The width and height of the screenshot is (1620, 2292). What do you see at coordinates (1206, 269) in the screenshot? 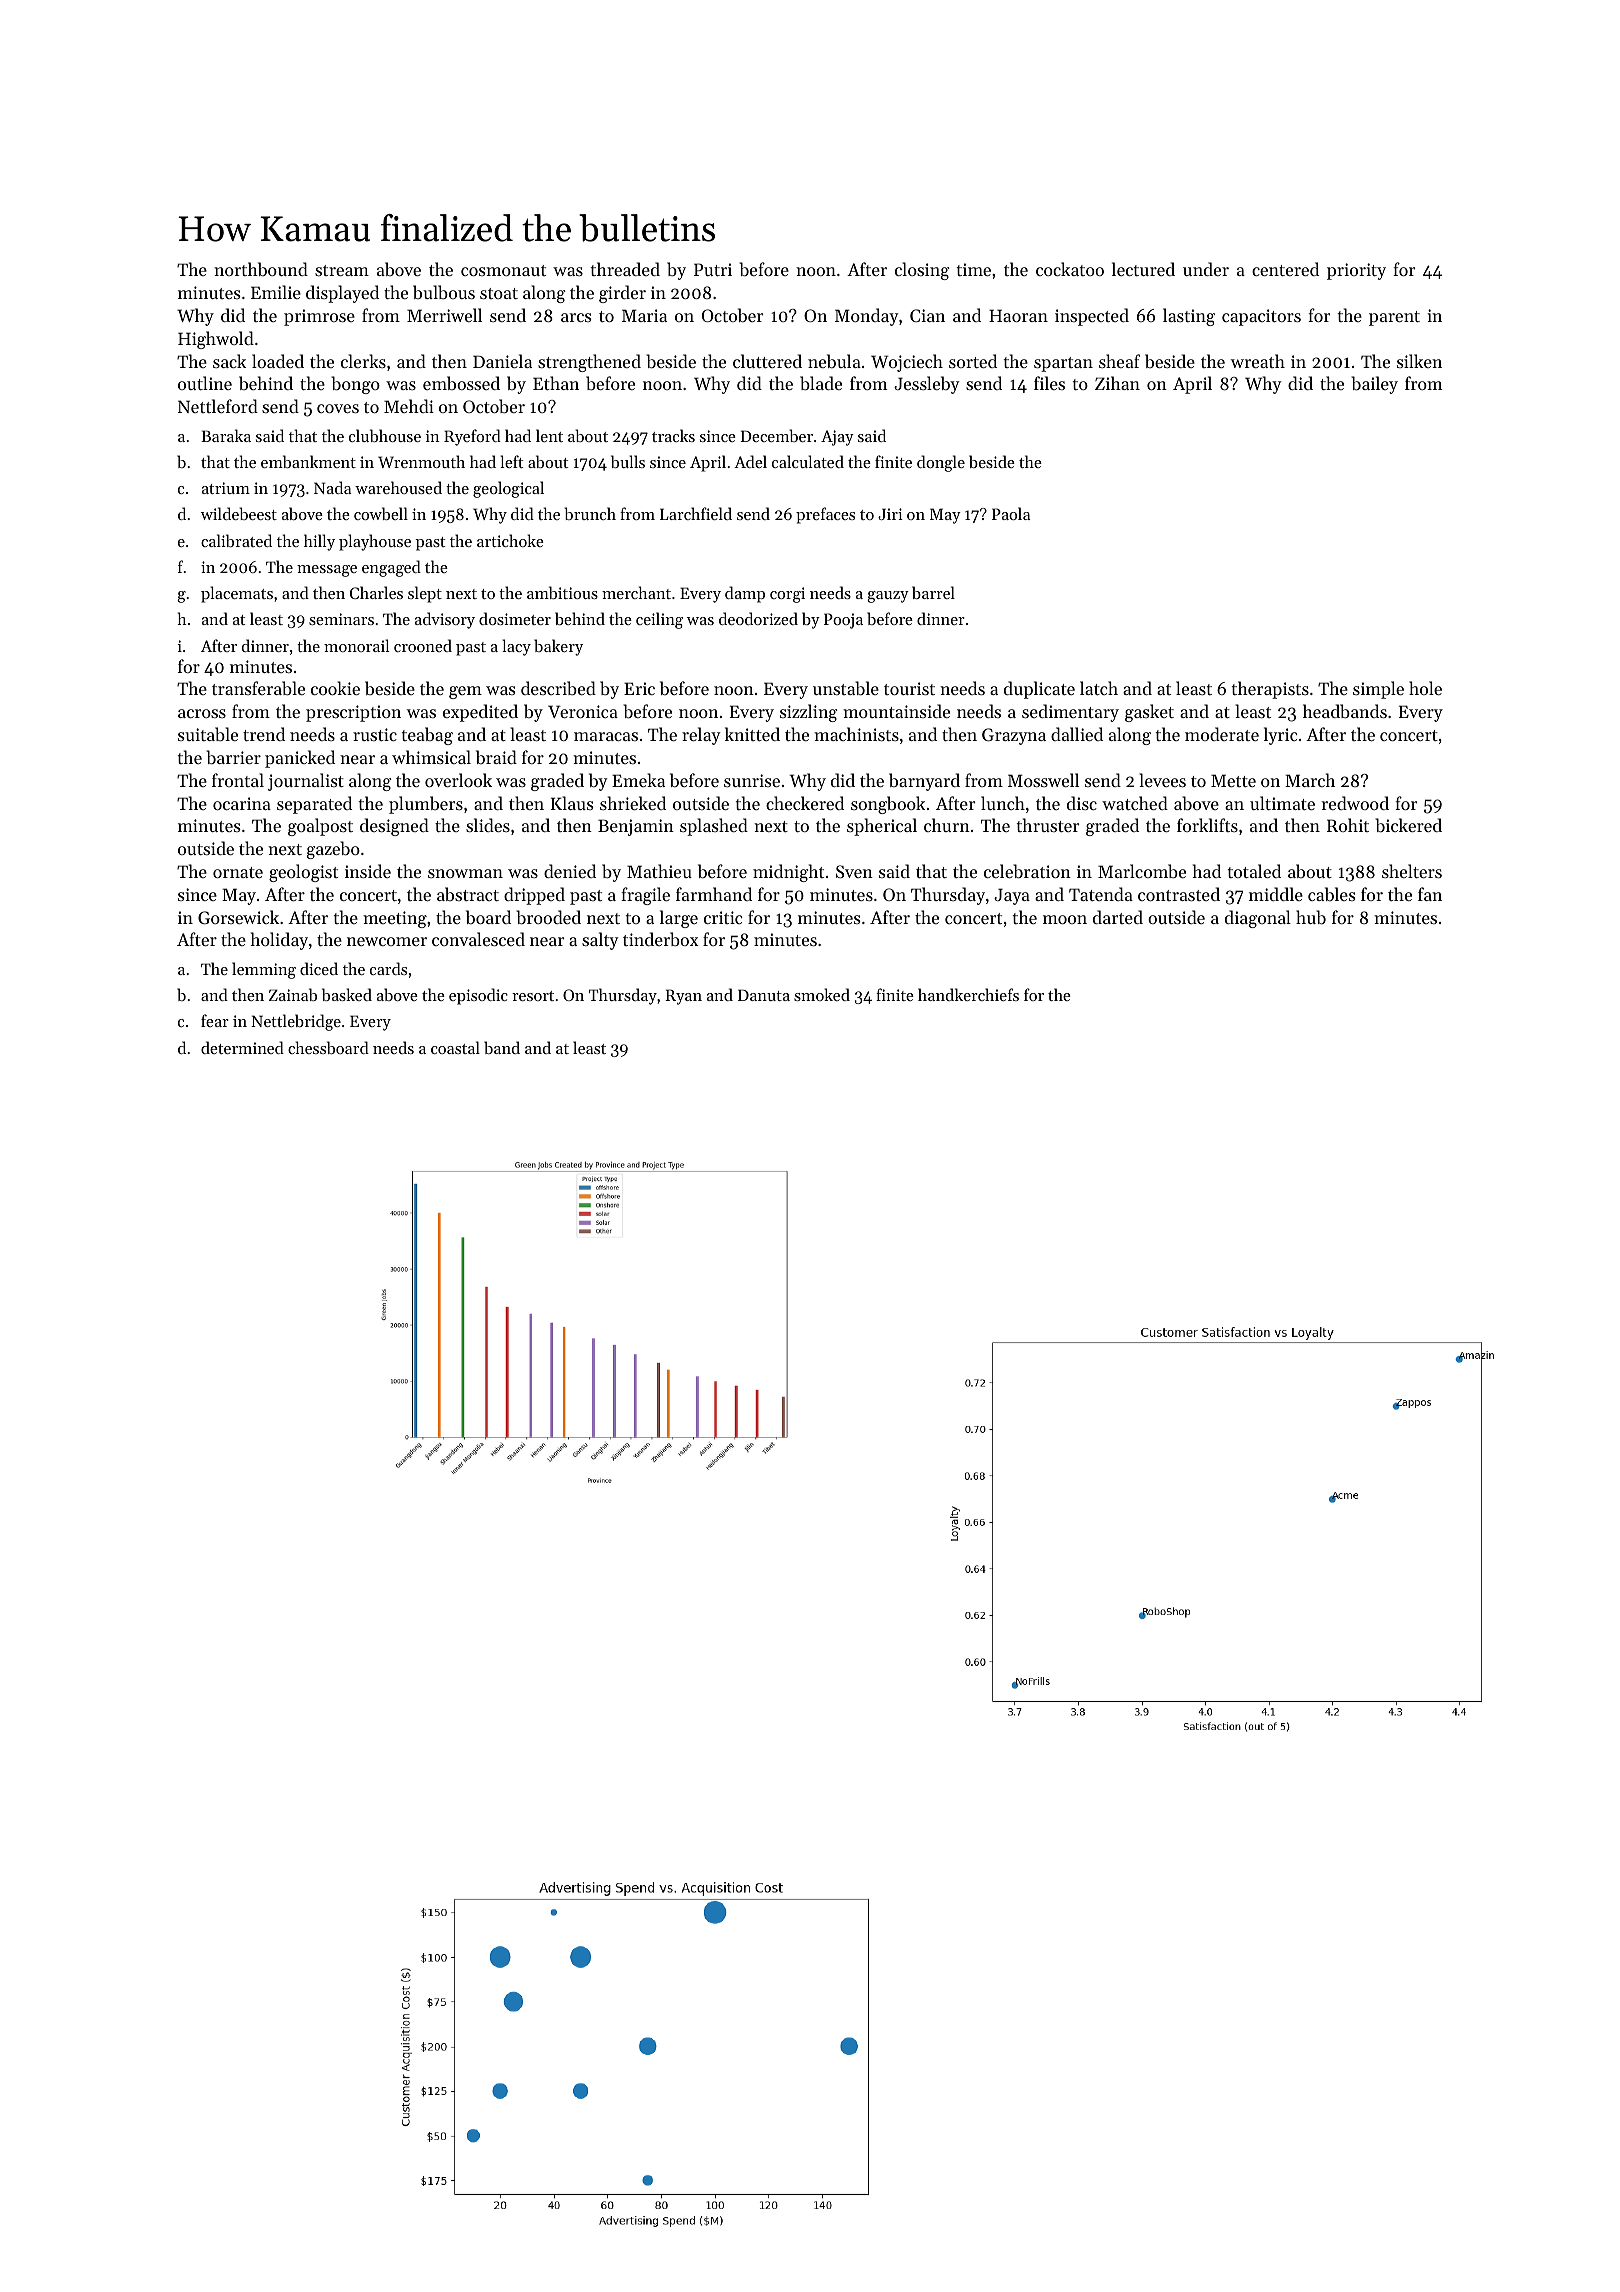
I see `under` at bounding box center [1206, 269].
